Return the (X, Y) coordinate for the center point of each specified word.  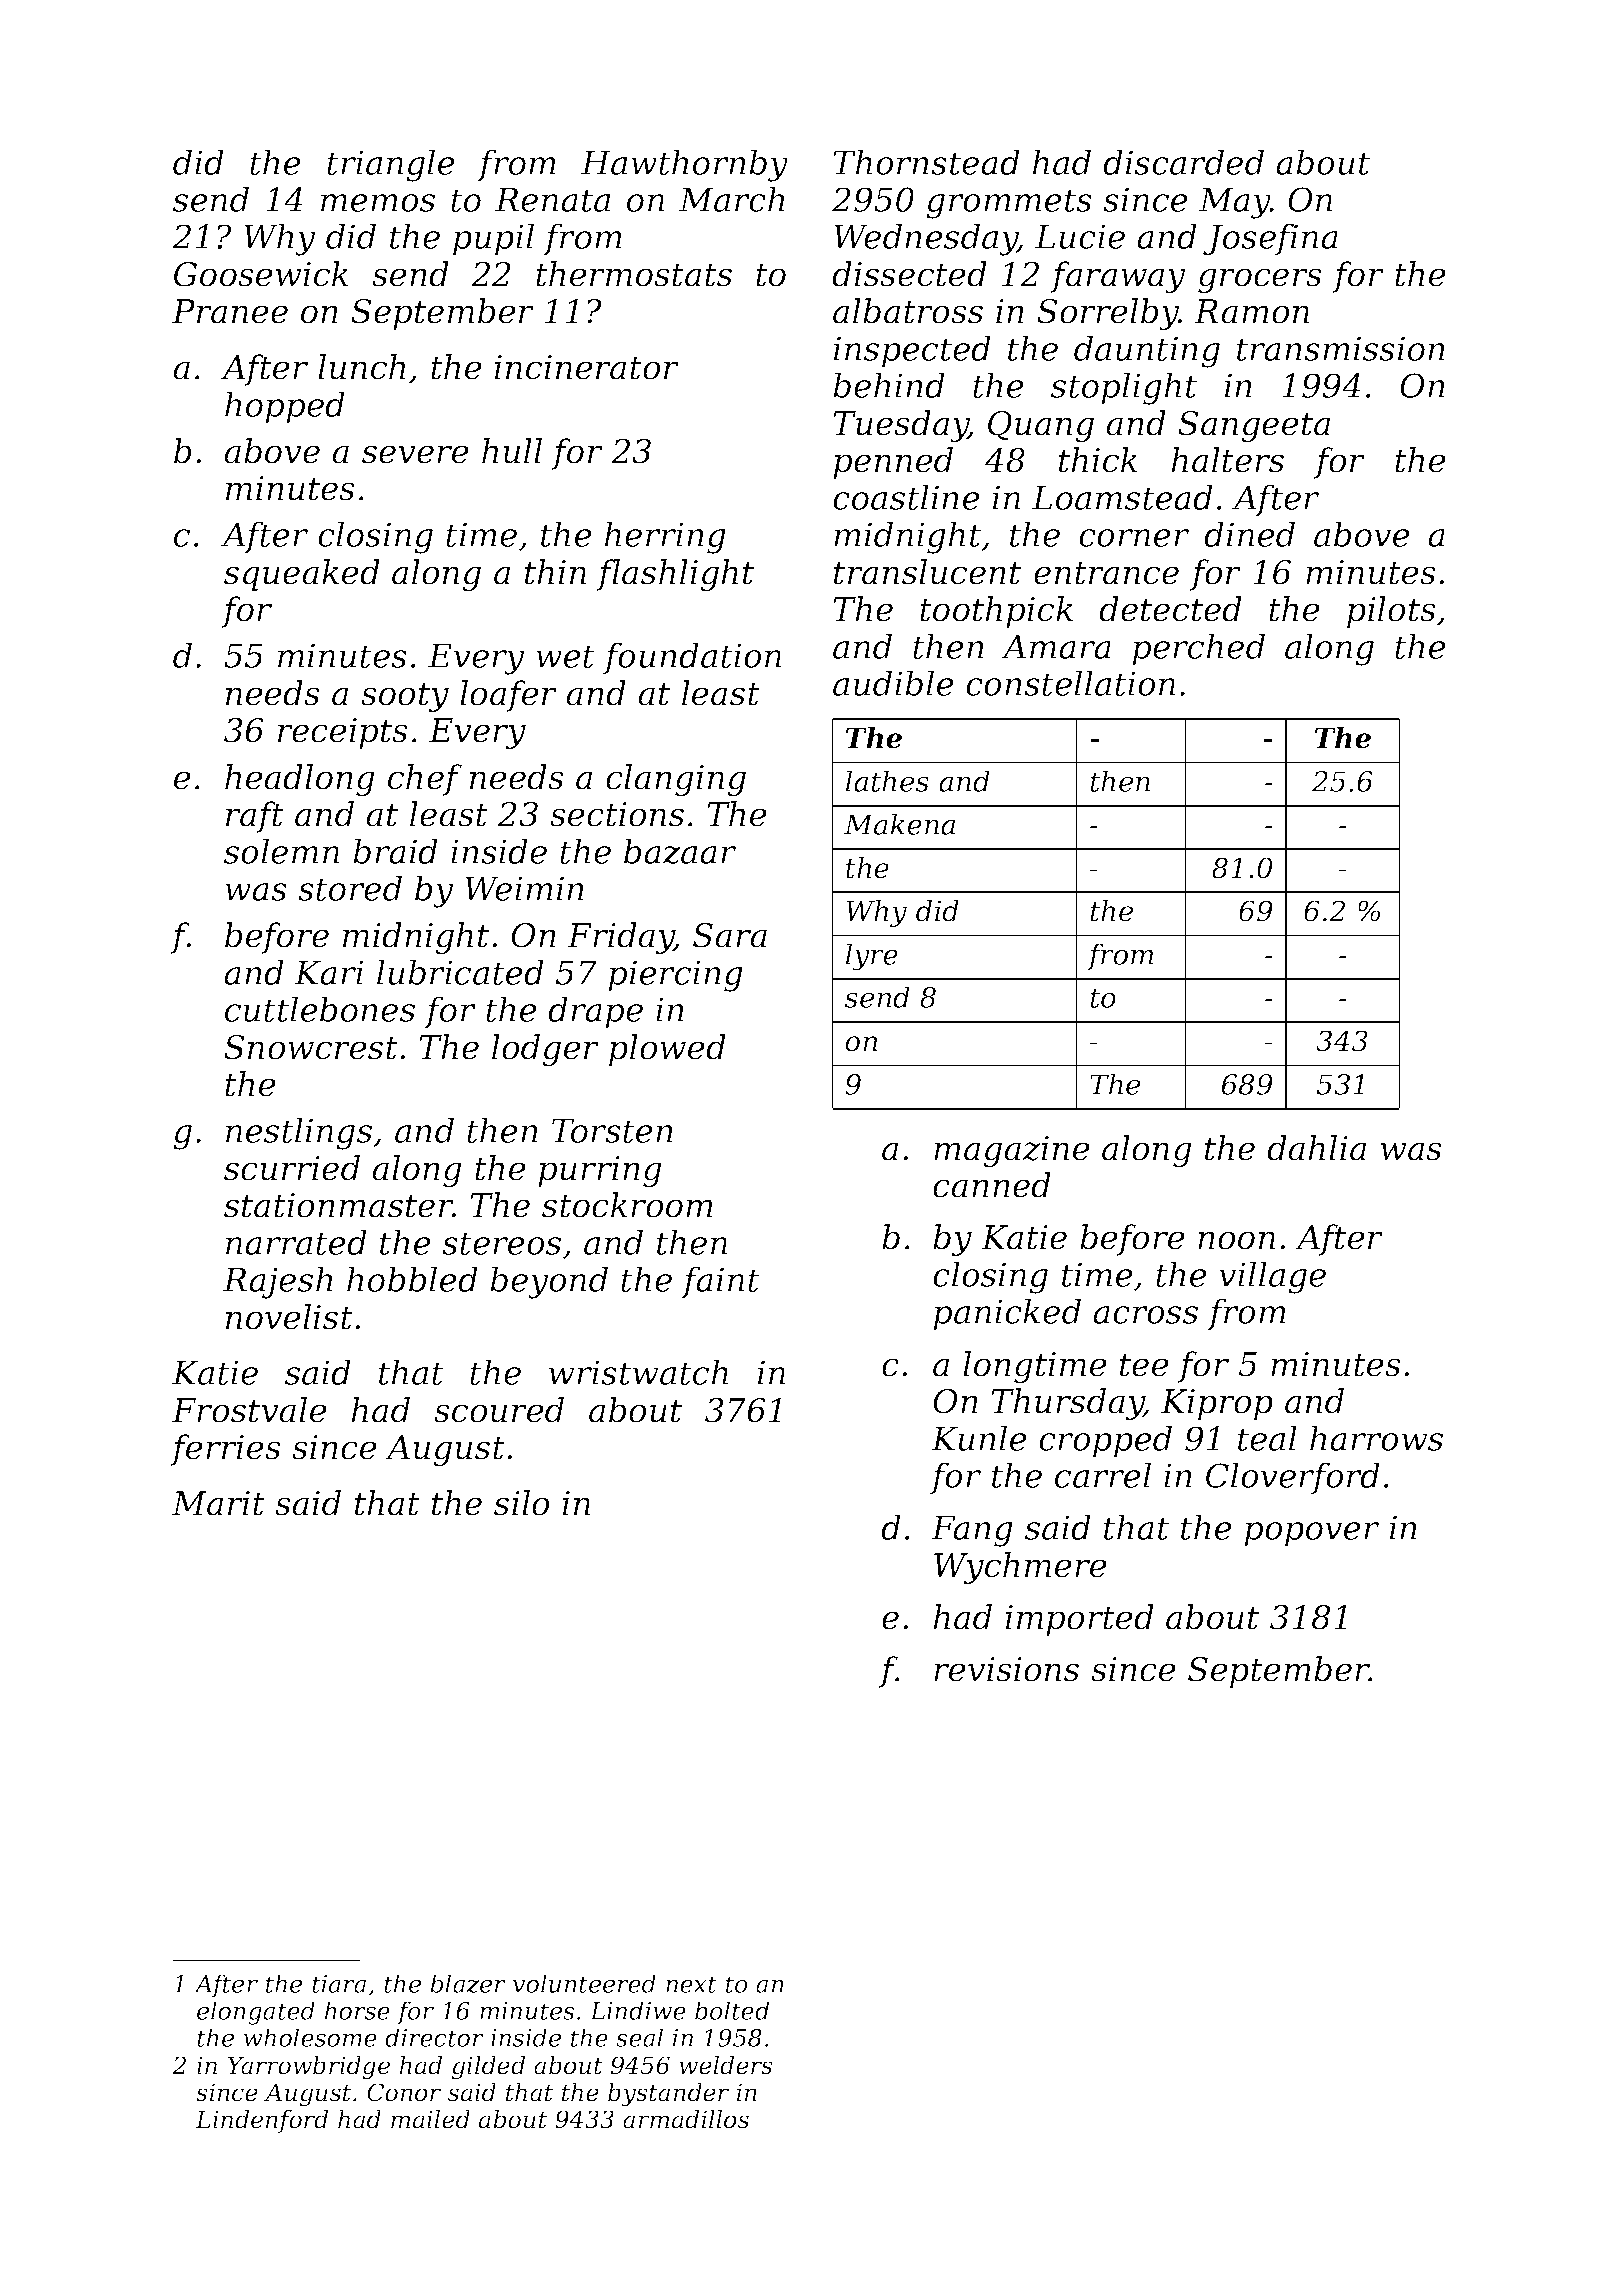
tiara (339, 1984)
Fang (972, 1531)
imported (1079, 1620)
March (732, 199)
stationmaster (338, 1205)
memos (378, 203)
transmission (1341, 348)
